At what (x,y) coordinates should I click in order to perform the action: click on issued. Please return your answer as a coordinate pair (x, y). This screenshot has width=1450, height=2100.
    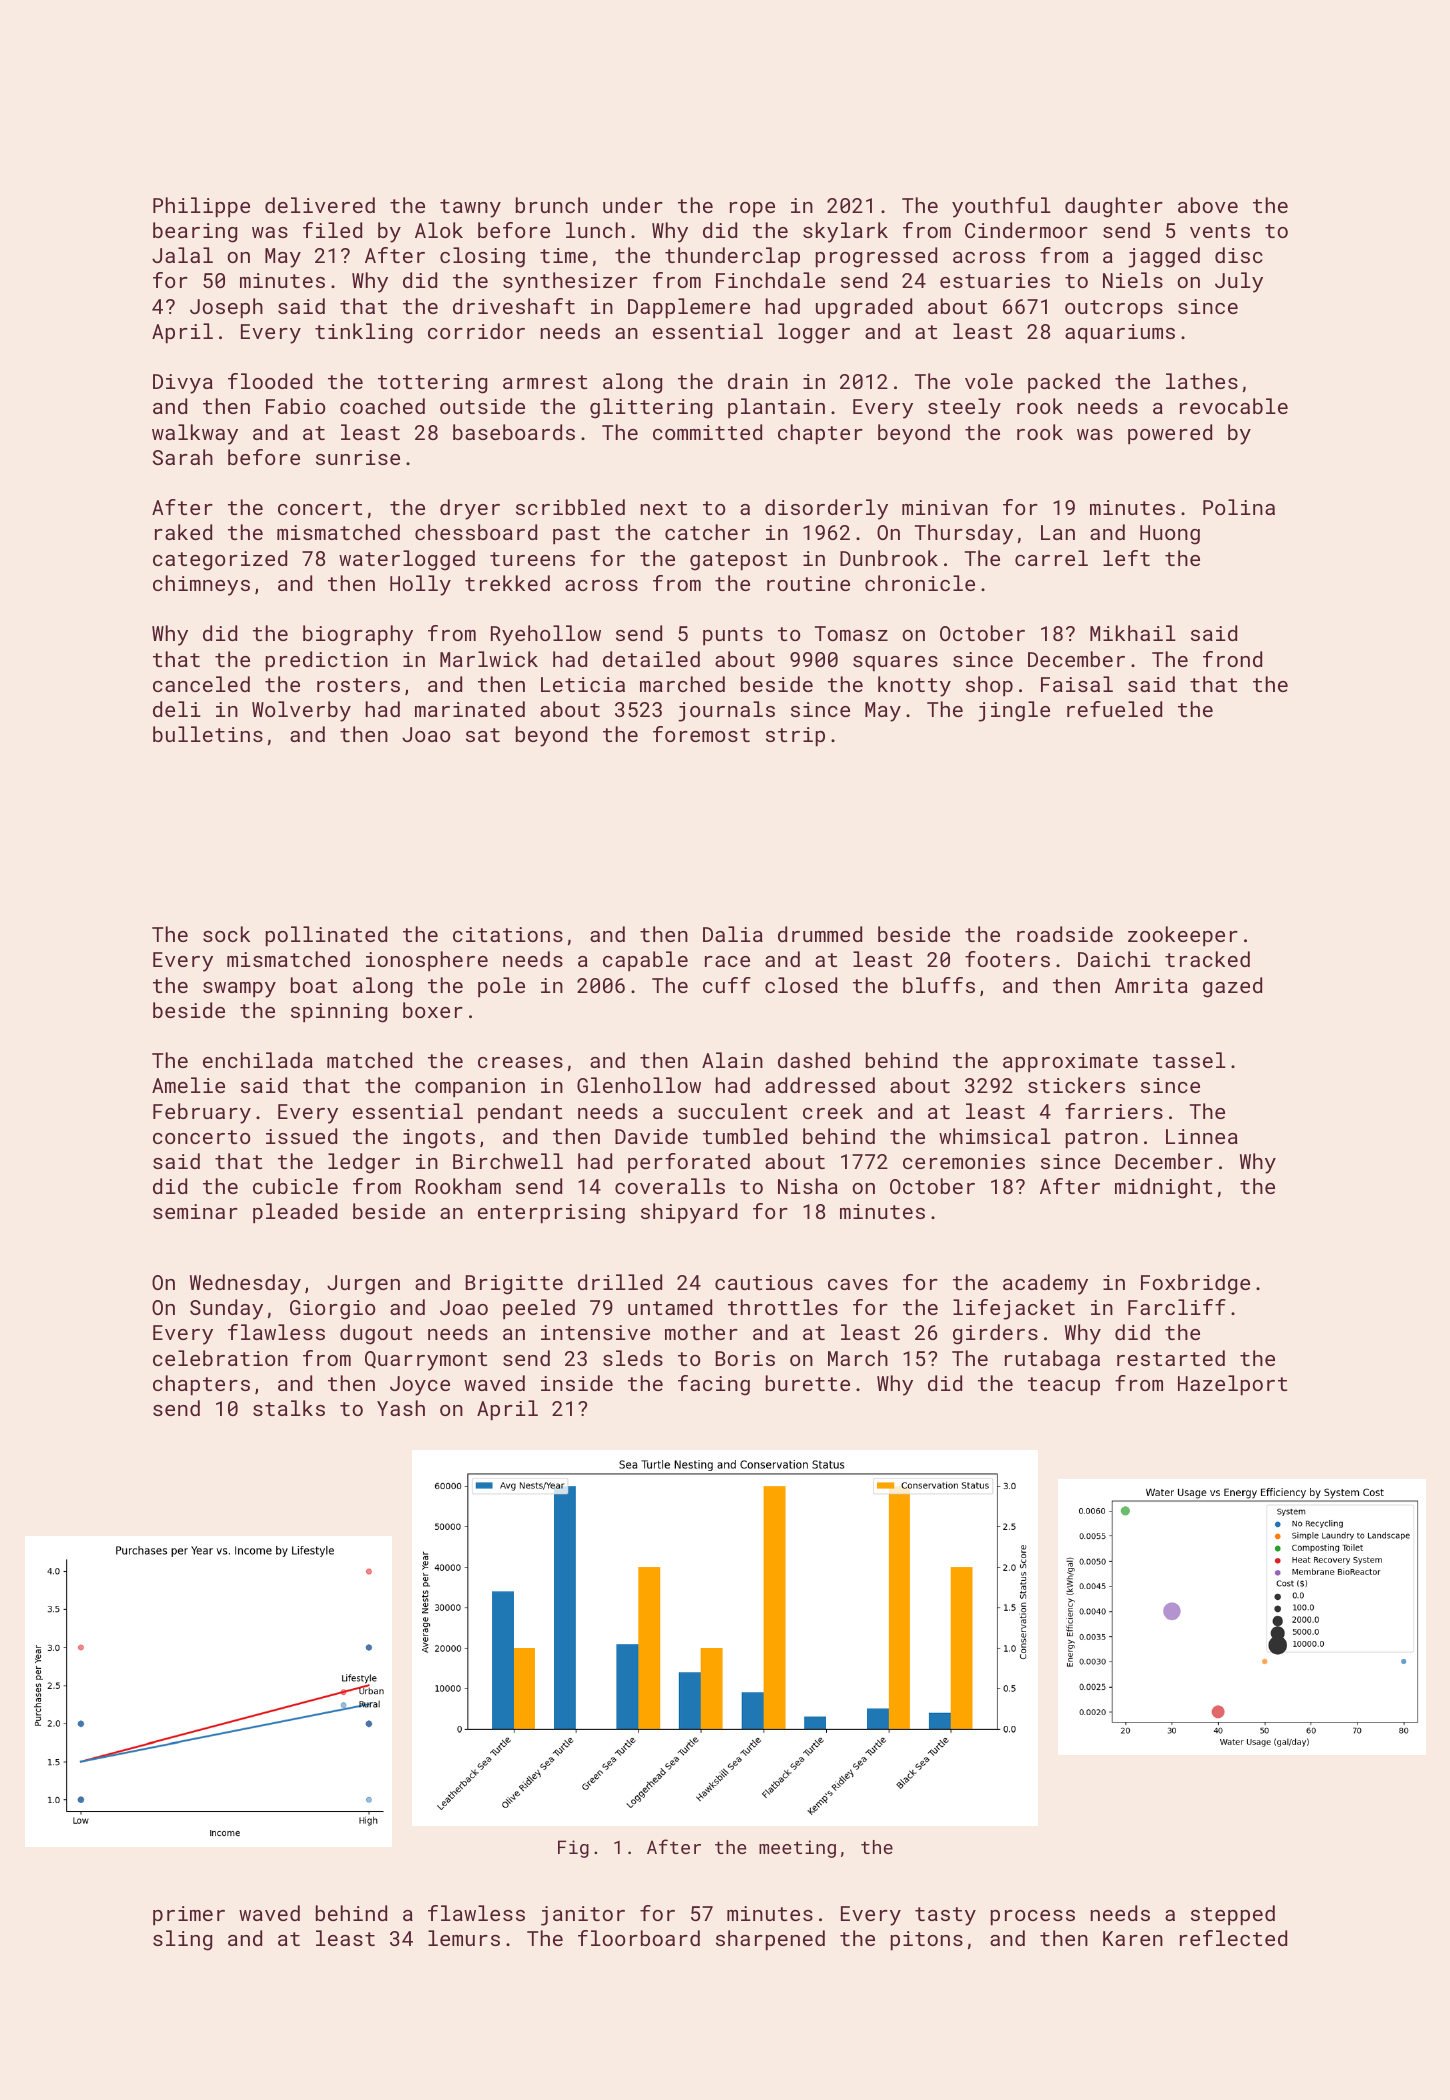
    Looking at the image, I should click on (301, 1136).
